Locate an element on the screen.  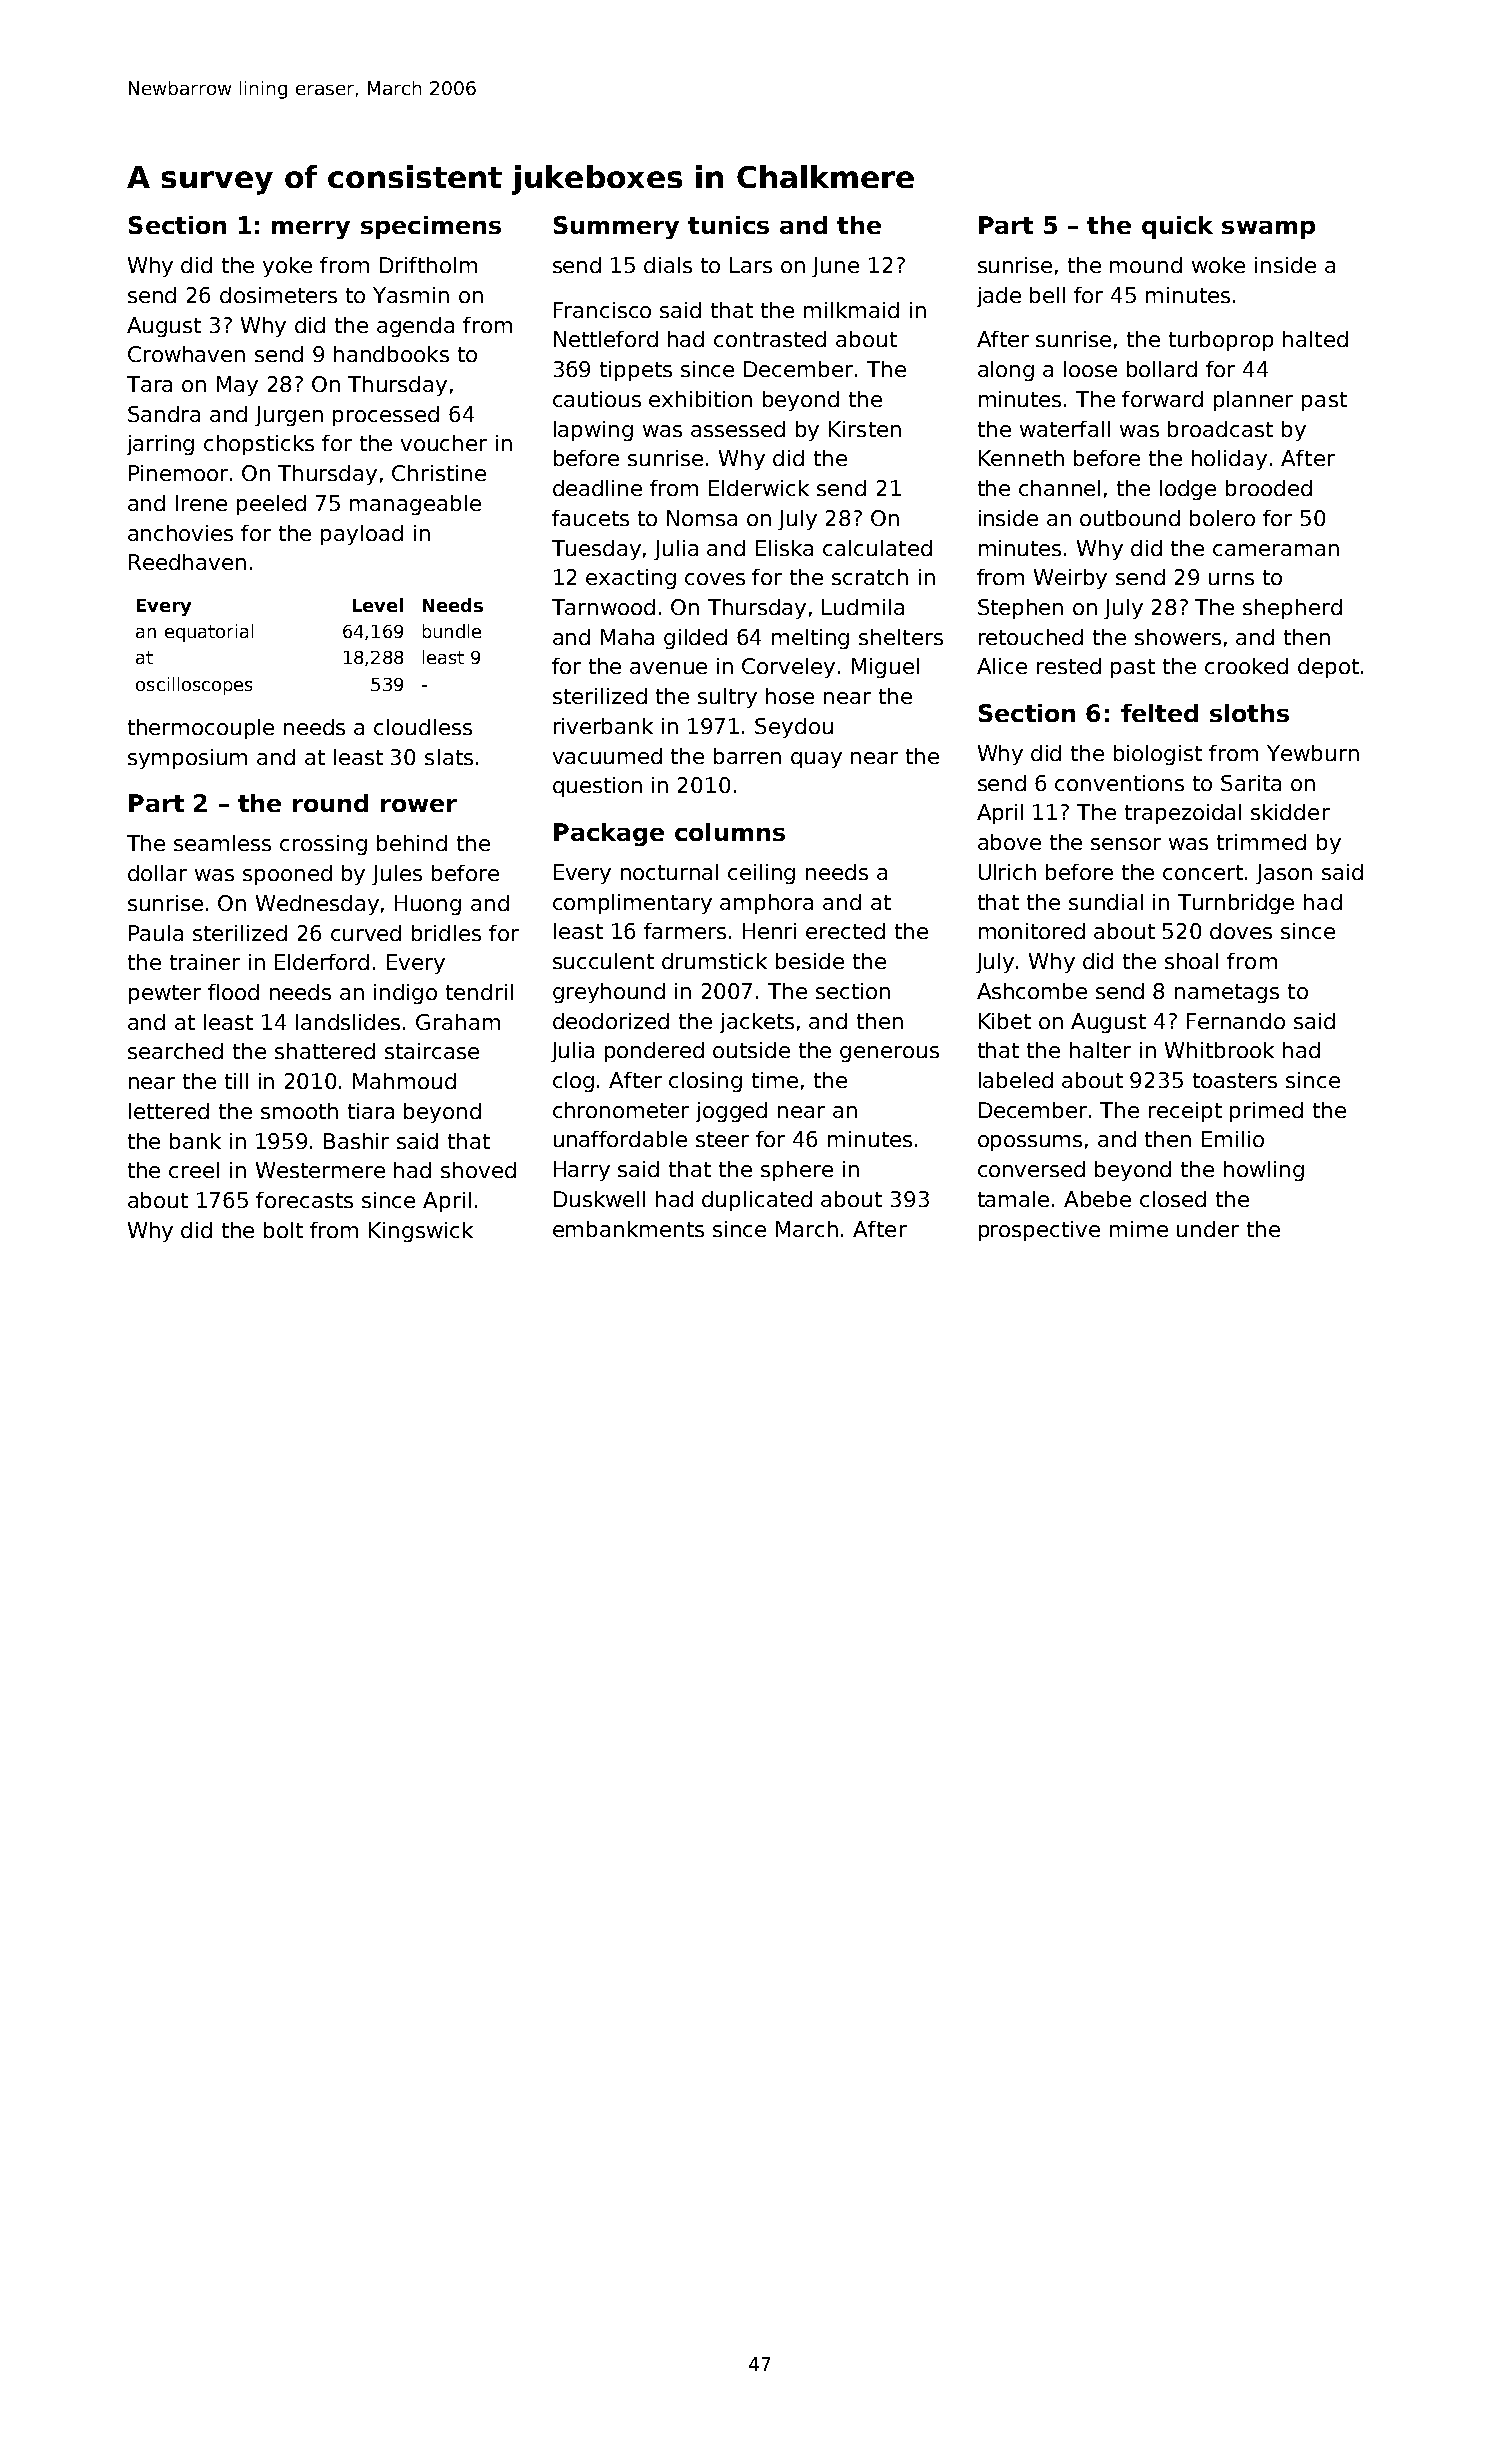
bolt is located at coordinates (283, 1230).
